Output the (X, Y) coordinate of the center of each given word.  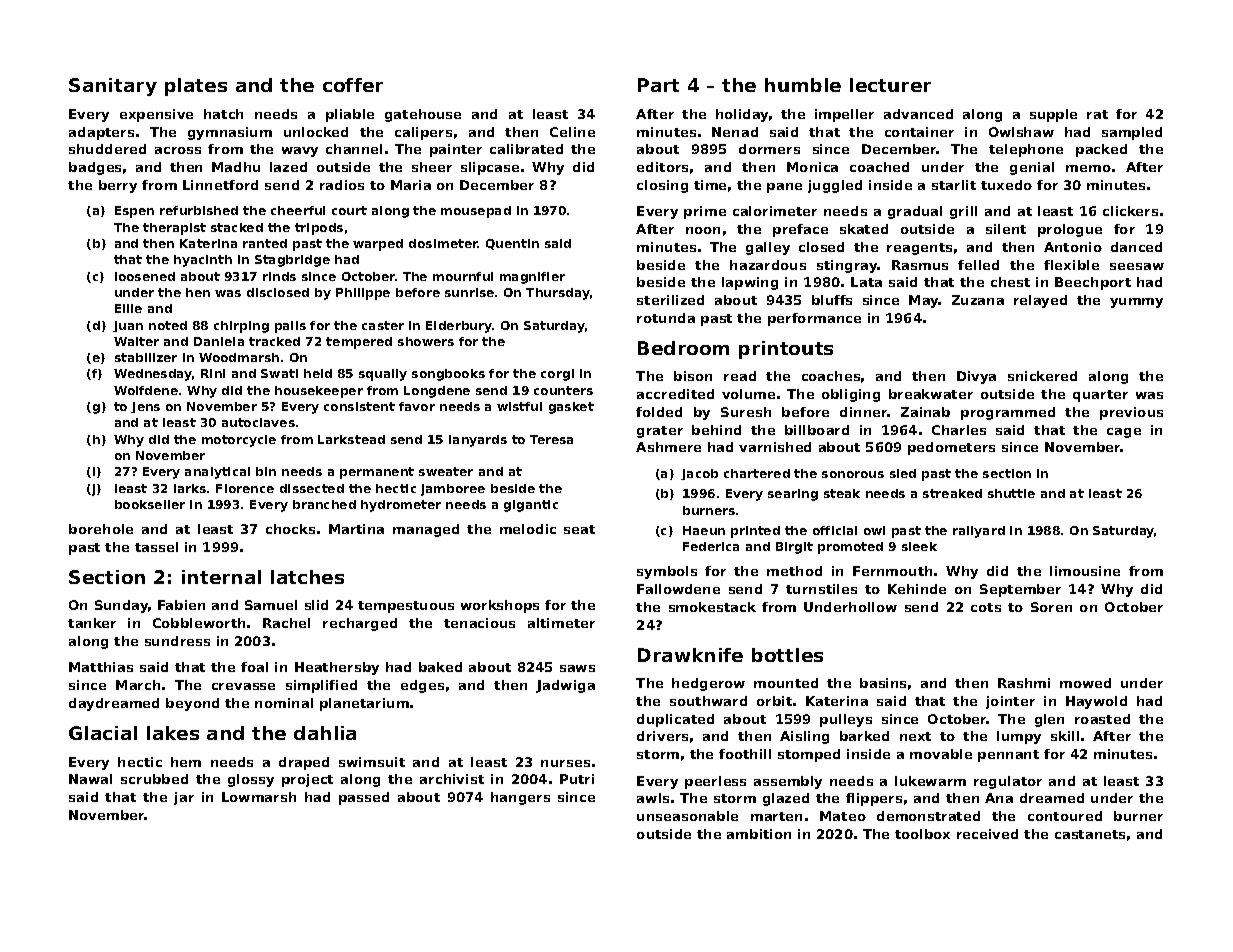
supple (1053, 115)
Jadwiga (565, 686)
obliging (851, 395)
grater (660, 432)
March (138, 685)
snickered (1042, 376)
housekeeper (319, 392)
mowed (1085, 683)
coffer (353, 85)
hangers (520, 798)
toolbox (922, 834)
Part (658, 85)
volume (748, 394)
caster (383, 325)
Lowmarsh (259, 797)
